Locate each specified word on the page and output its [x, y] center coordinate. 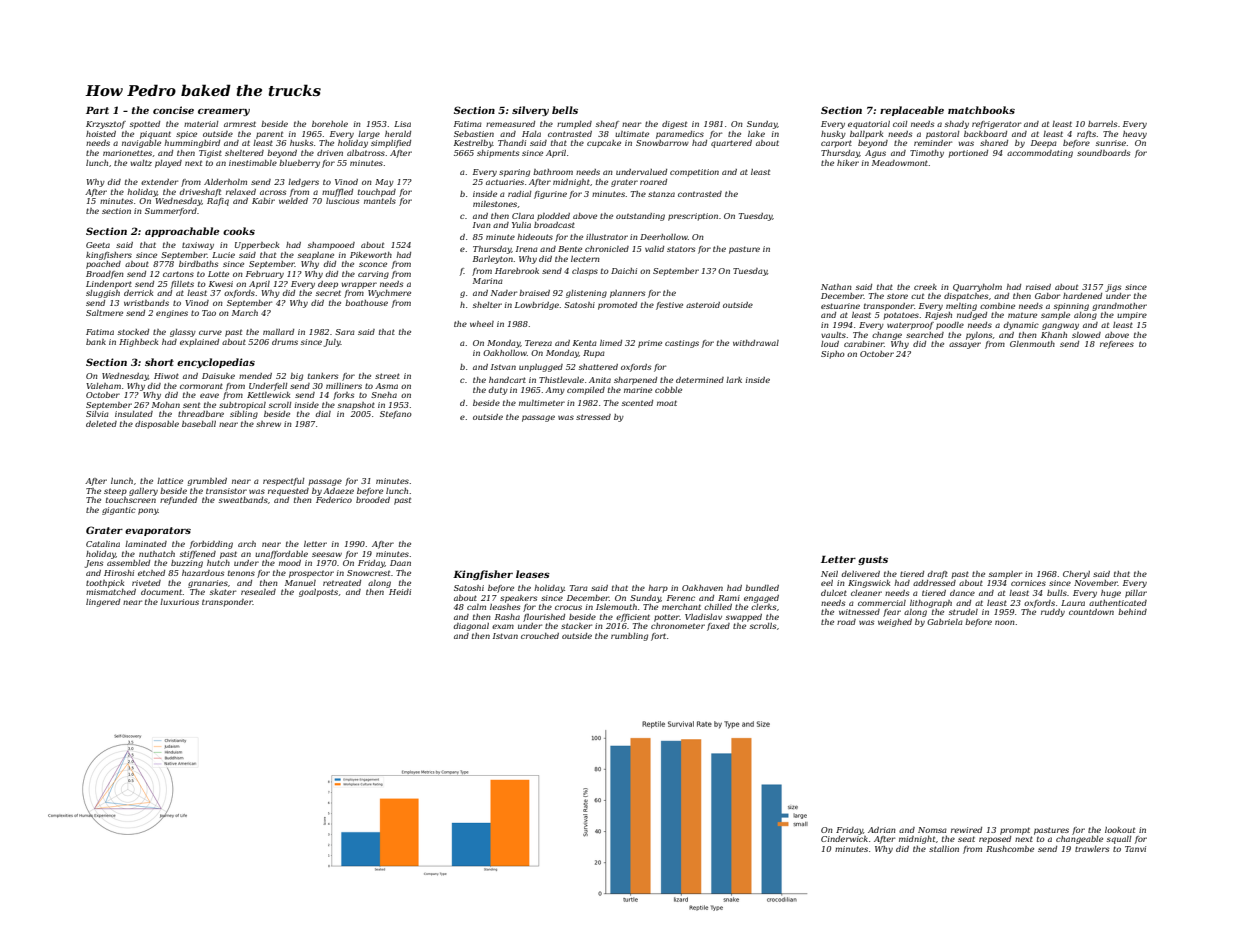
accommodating [1040, 154]
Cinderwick [844, 839]
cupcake [604, 144]
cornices [1028, 583]
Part [97, 110]
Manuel [300, 583]
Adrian [882, 830]
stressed [593, 417]
